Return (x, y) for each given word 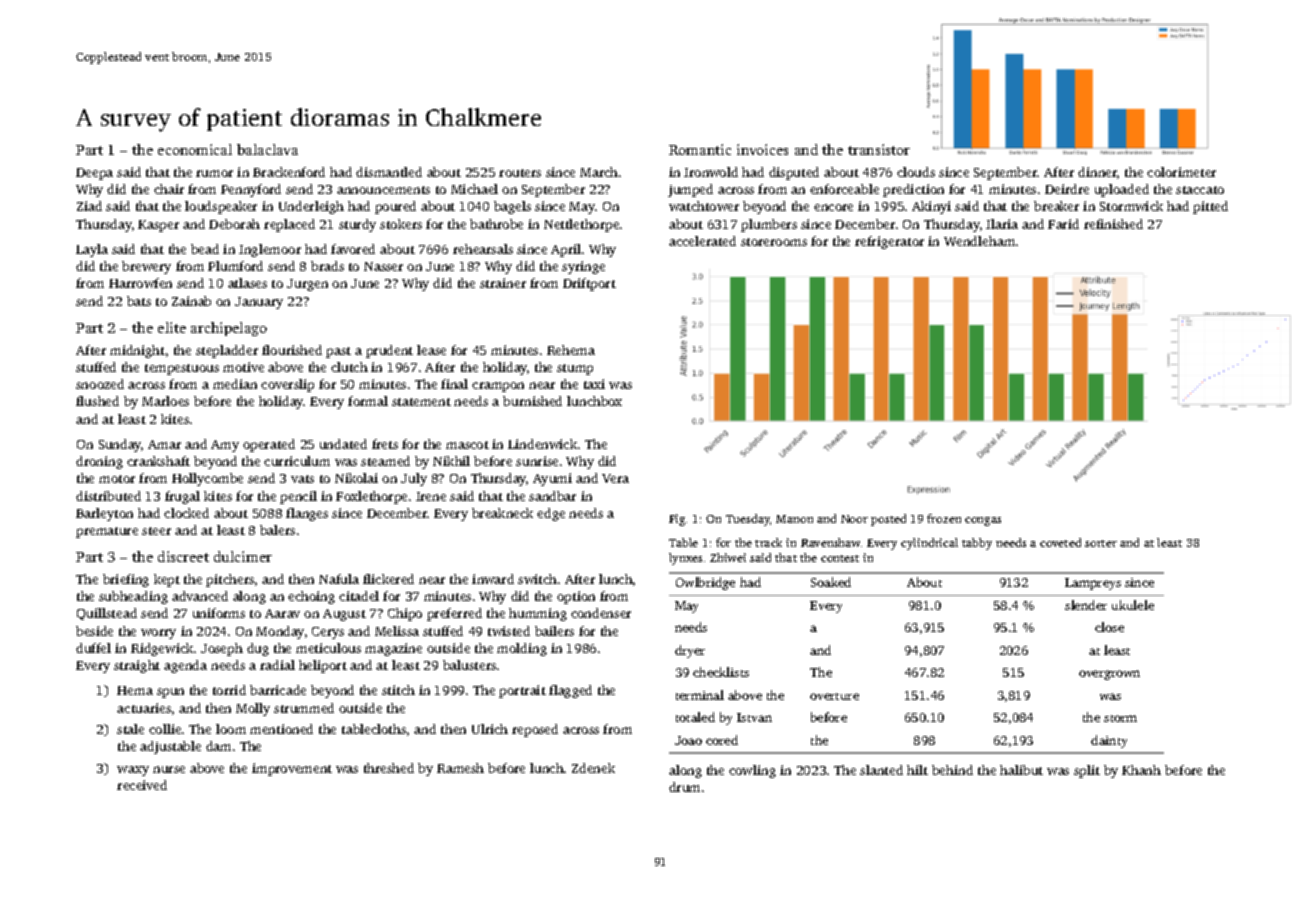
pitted (1210, 207)
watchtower (704, 206)
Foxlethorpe (371, 497)
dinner (1098, 173)
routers (520, 173)
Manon (794, 519)
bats (139, 301)
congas (983, 521)
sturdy (357, 225)
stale (130, 729)
